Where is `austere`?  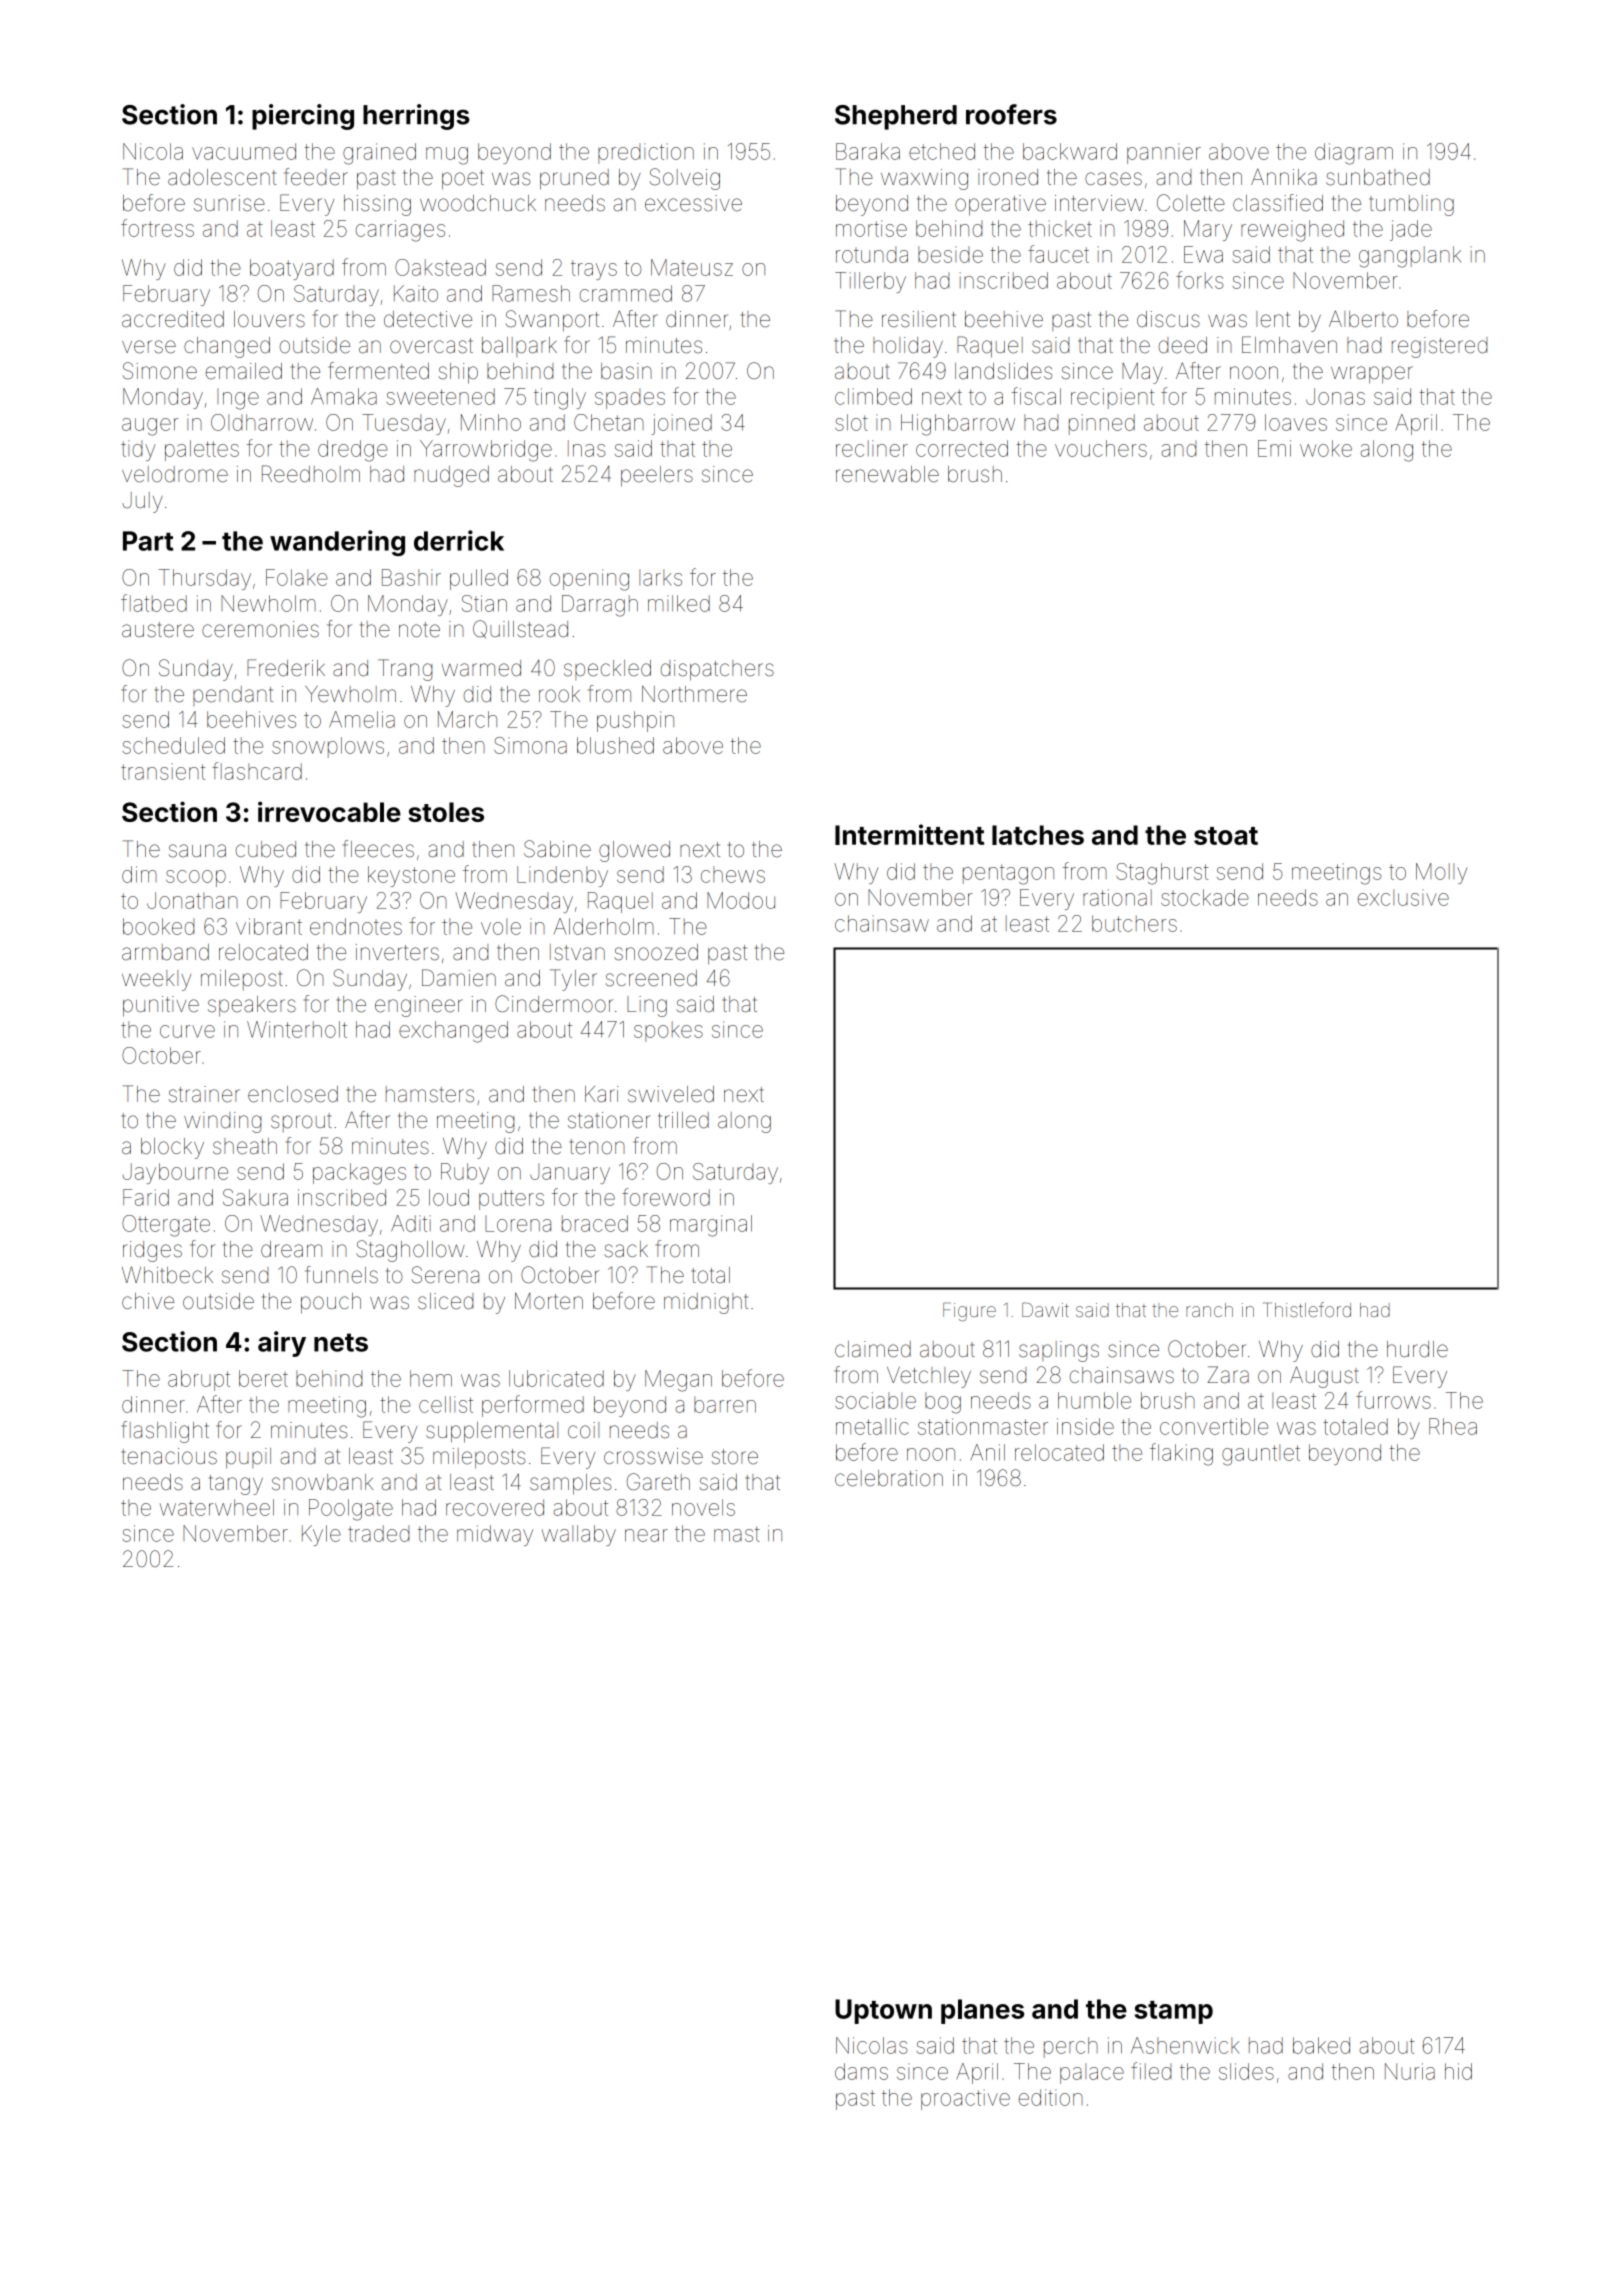
austere is located at coordinates (158, 630).
